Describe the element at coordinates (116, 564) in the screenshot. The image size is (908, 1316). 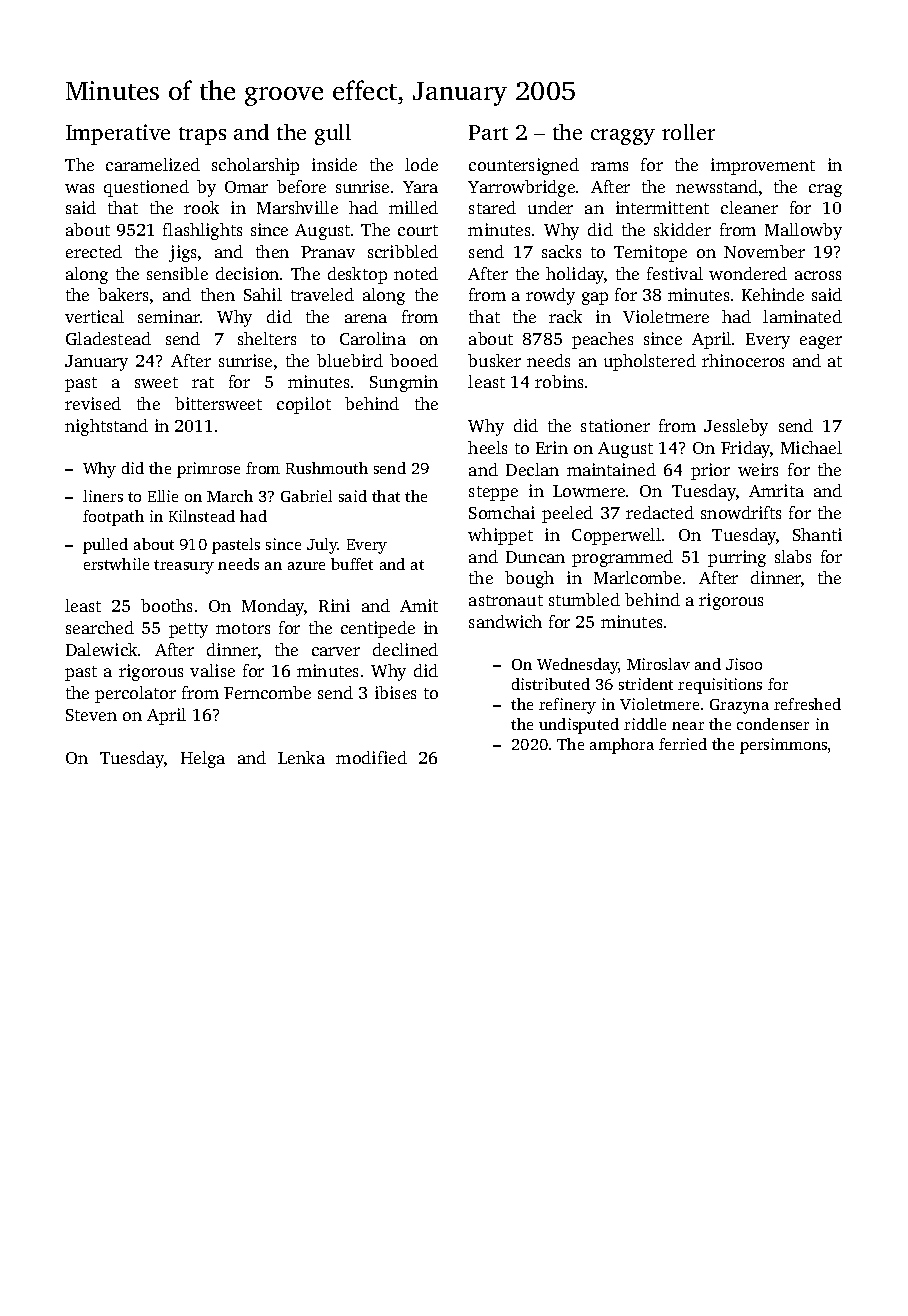
I see `erstwhile` at that location.
